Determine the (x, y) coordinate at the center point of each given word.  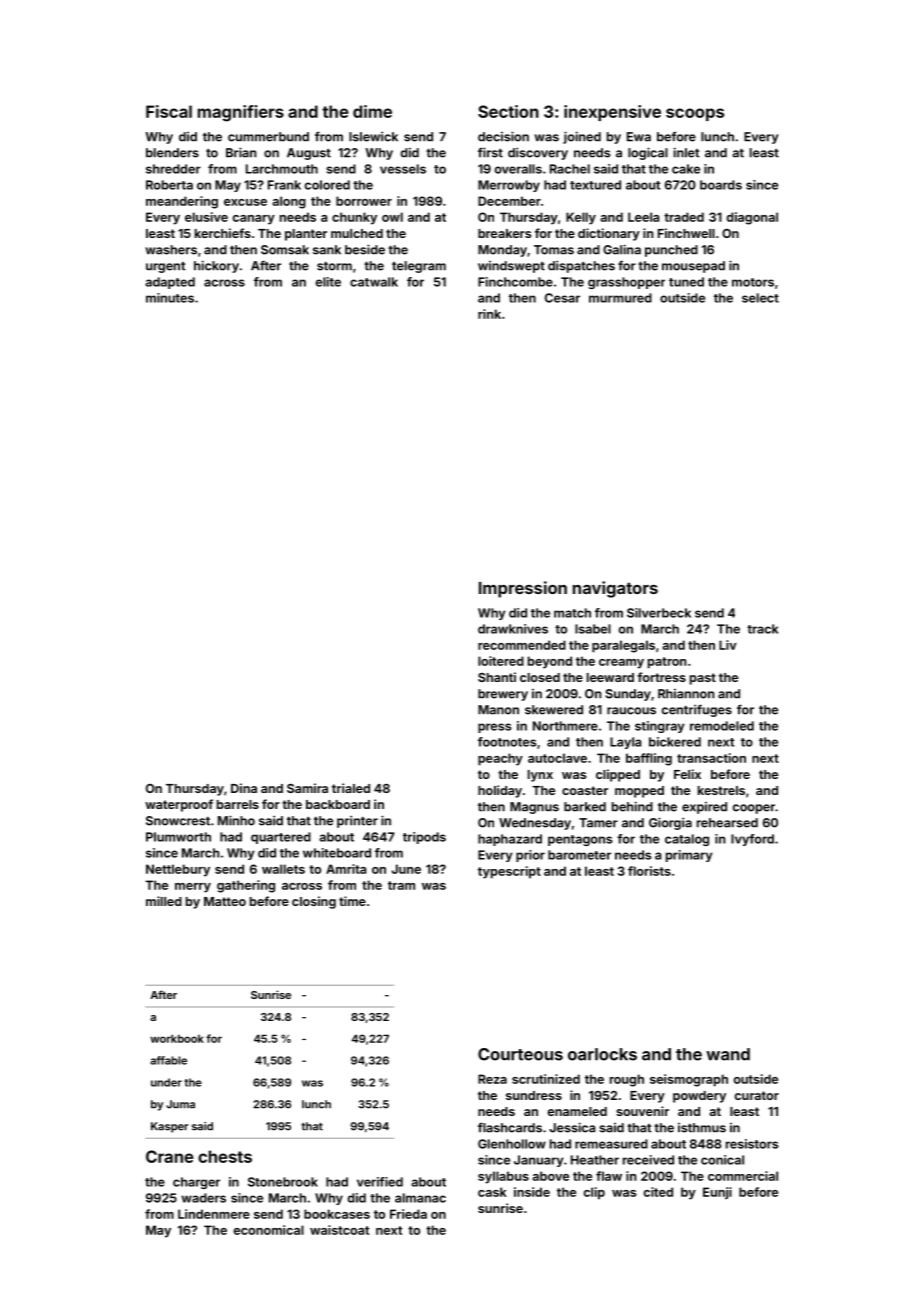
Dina (244, 788)
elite (328, 282)
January (539, 1161)
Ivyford (752, 840)
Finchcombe (515, 282)
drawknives (513, 629)
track (763, 629)
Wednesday (535, 824)
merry (193, 888)
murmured (620, 298)
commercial (743, 1176)
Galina (622, 249)
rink (489, 314)
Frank (284, 185)
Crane (169, 1156)
